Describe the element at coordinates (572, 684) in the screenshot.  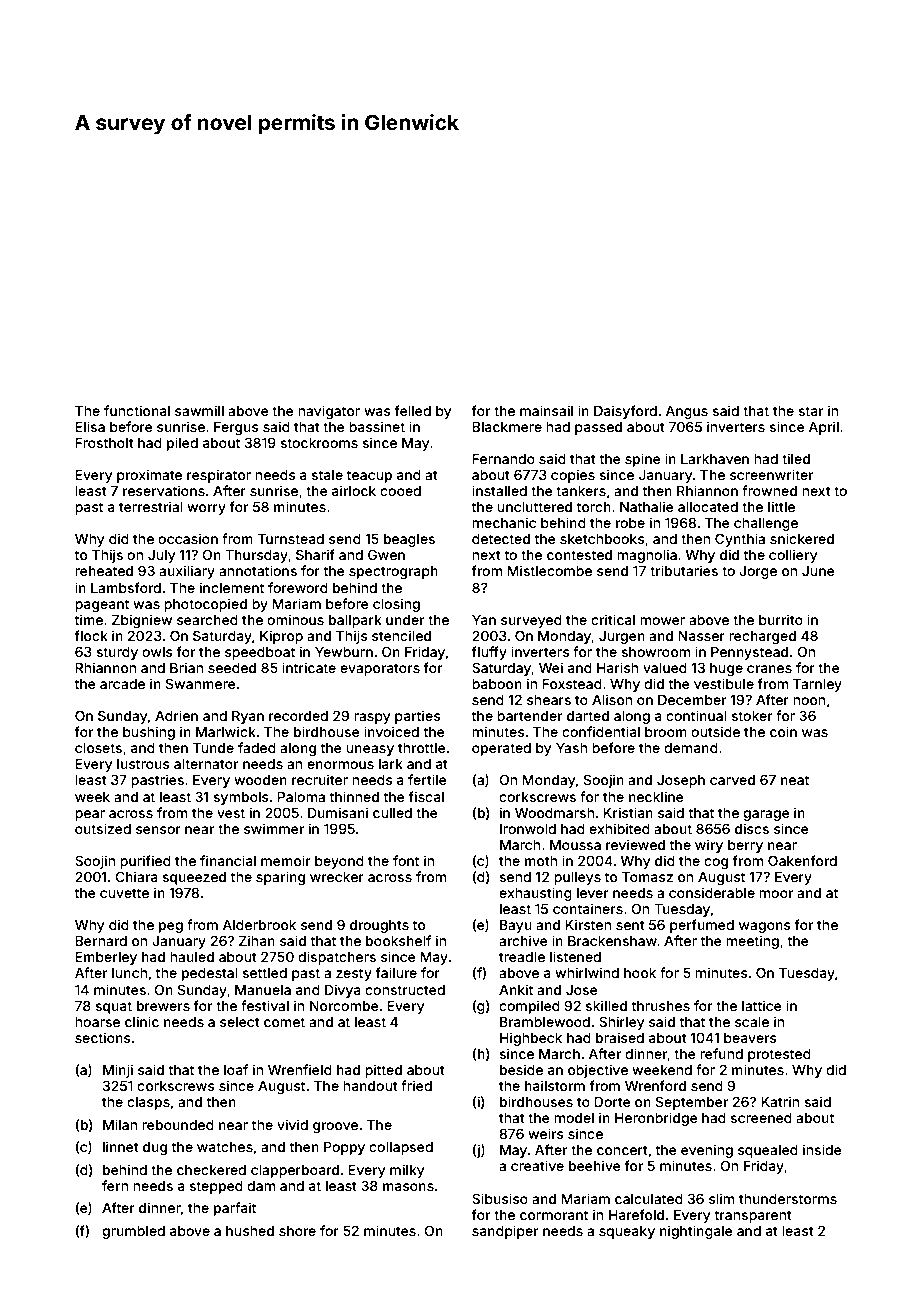
I see `Foxstead` at that location.
